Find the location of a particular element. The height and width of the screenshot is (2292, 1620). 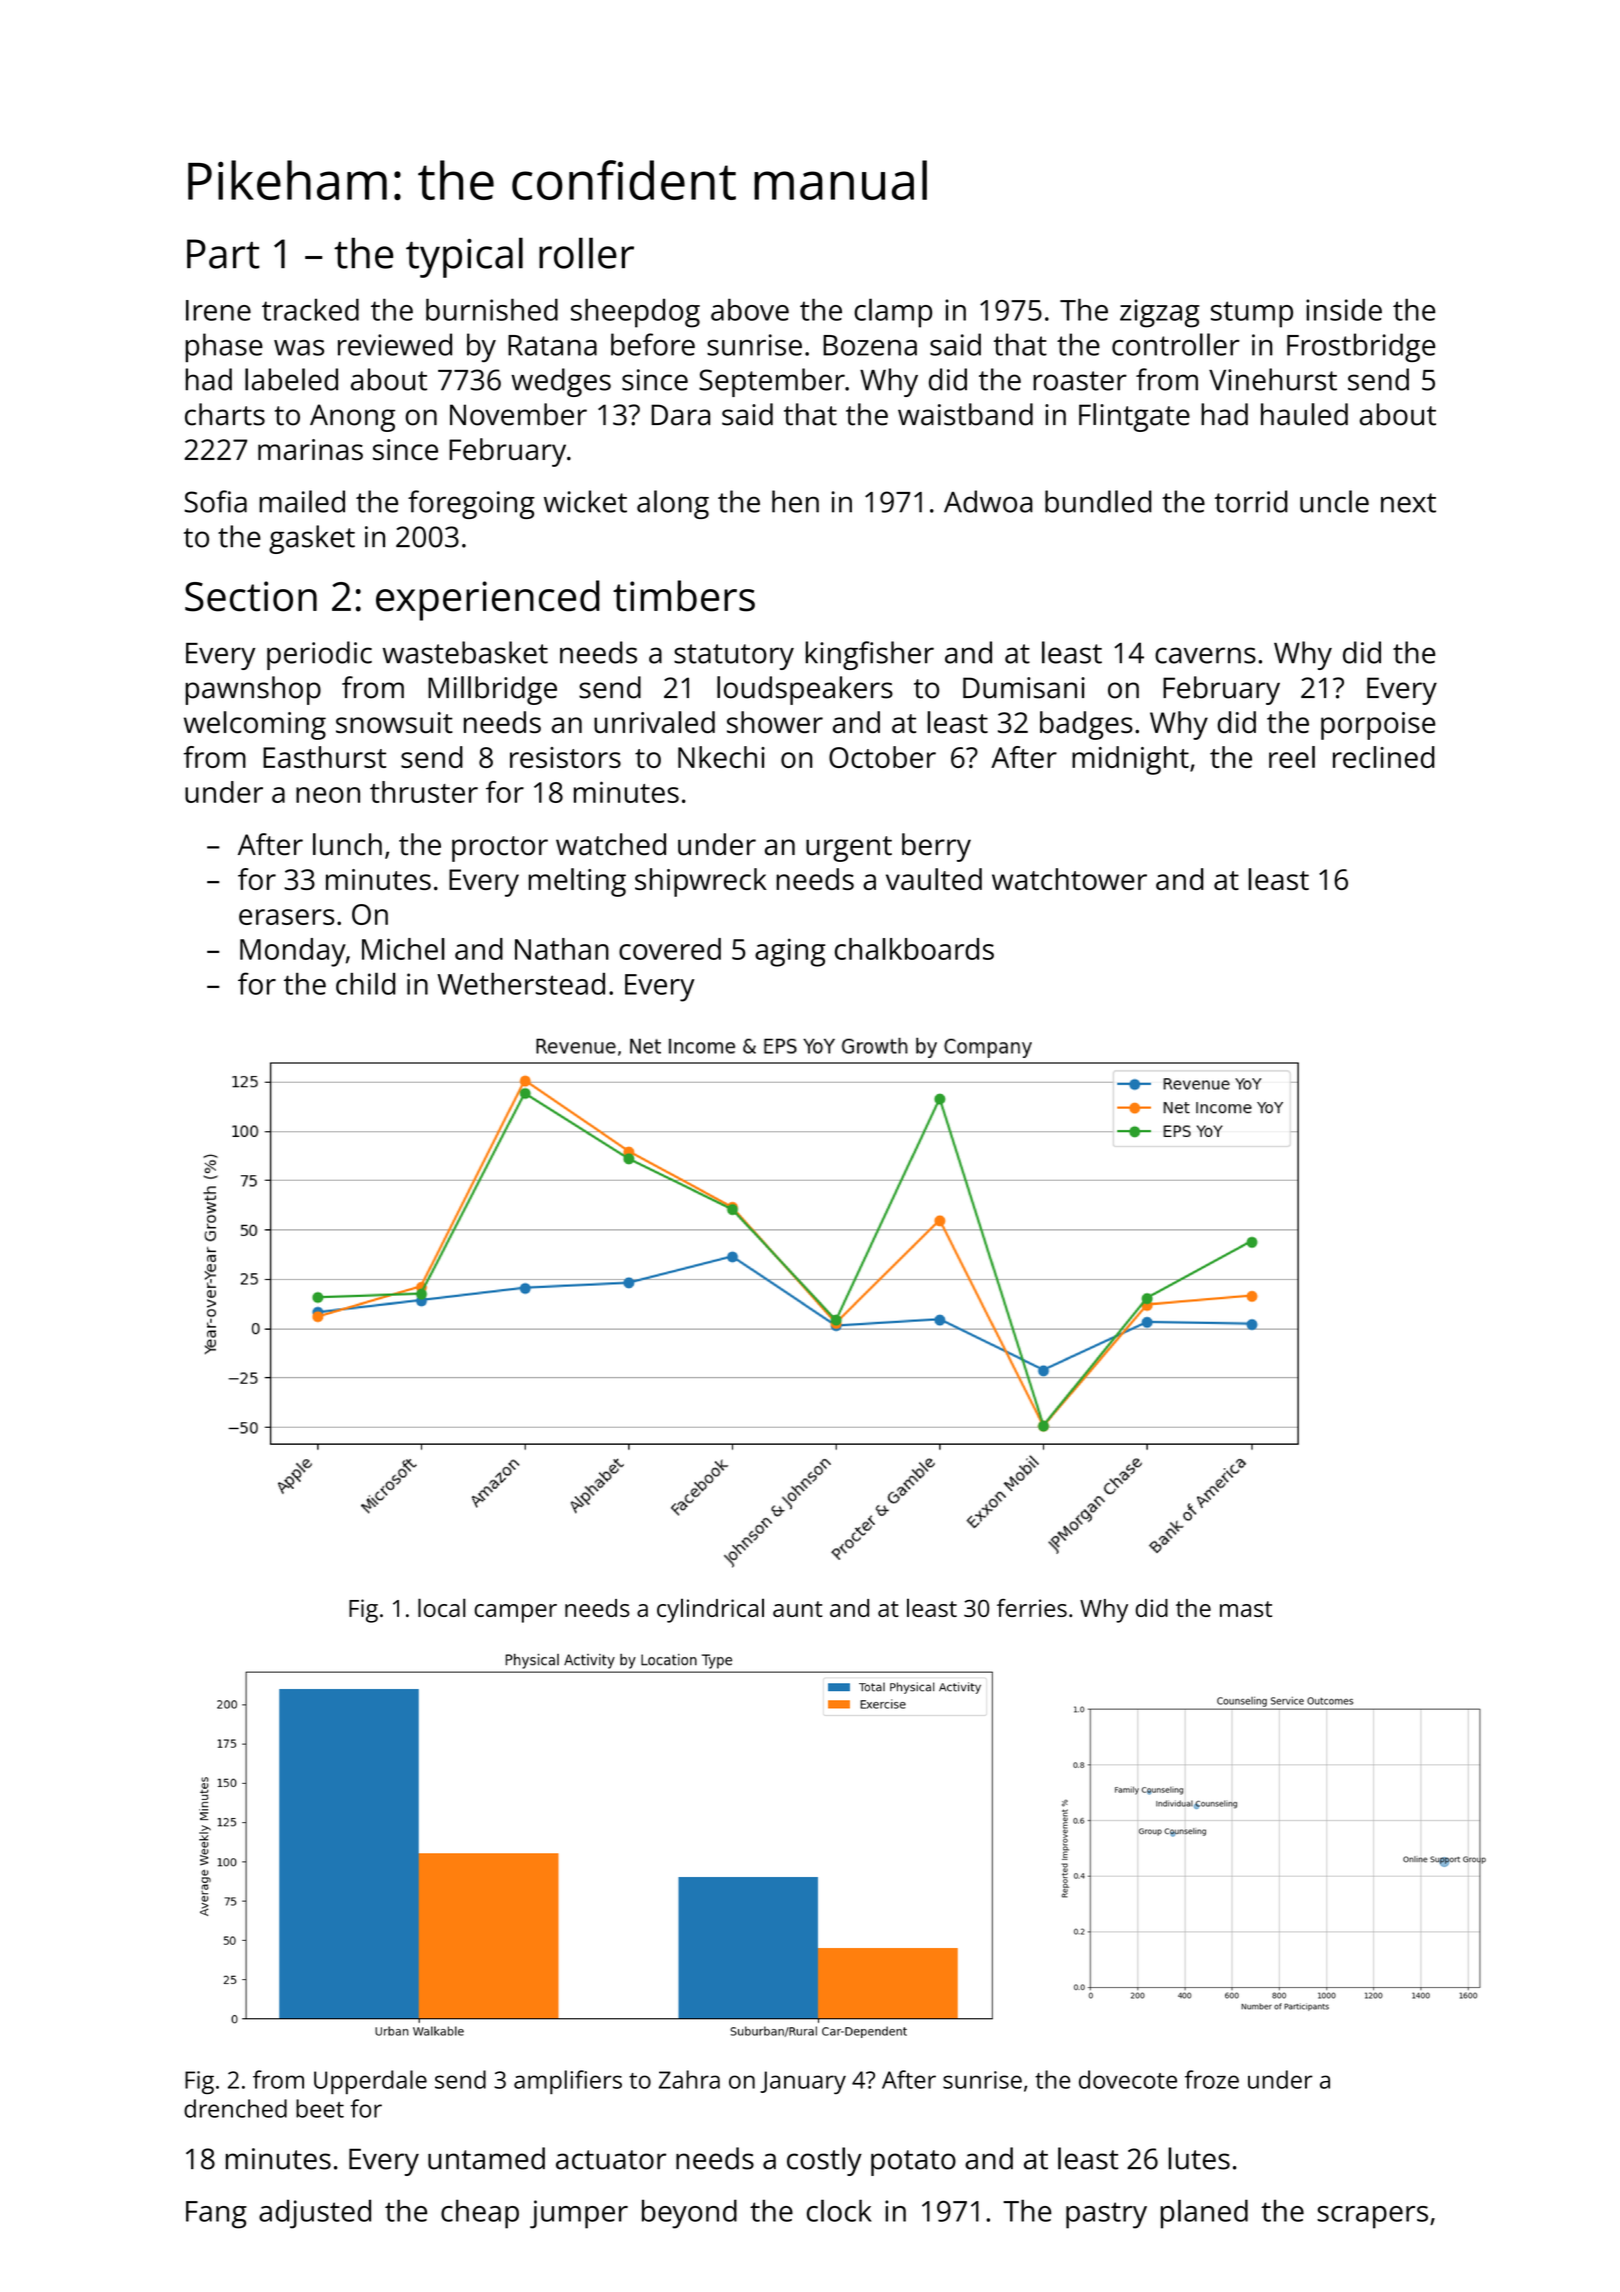

cylindrical is located at coordinates (710, 1611).
